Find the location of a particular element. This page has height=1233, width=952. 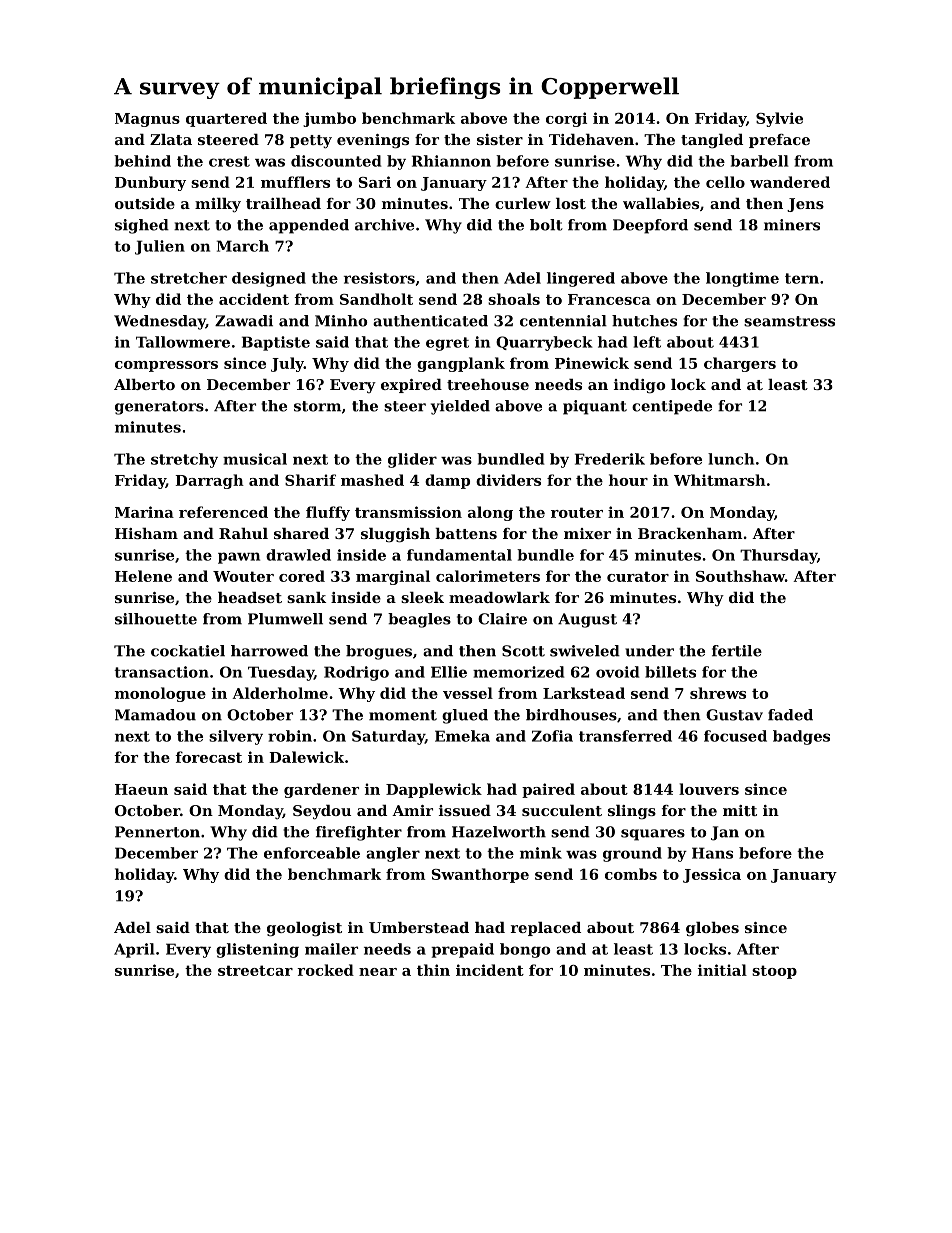

Tidehaven is located at coordinates (591, 139).
